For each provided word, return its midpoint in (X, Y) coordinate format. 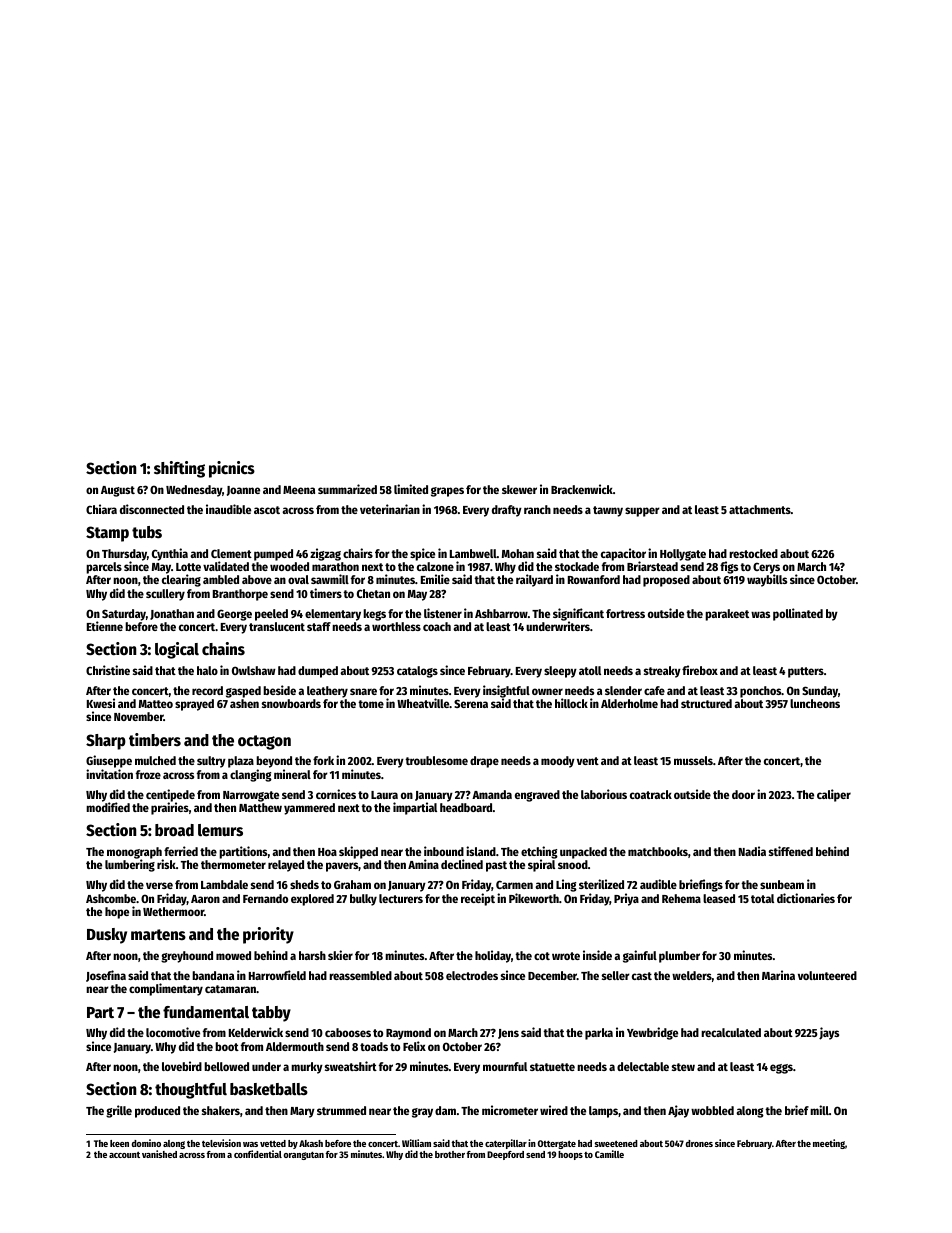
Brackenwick (582, 489)
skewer (519, 489)
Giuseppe (109, 761)
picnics (232, 469)
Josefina (106, 976)
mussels (693, 760)
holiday (493, 956)
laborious (604, 794)
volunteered (827, 975)
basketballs (269, 1089)
